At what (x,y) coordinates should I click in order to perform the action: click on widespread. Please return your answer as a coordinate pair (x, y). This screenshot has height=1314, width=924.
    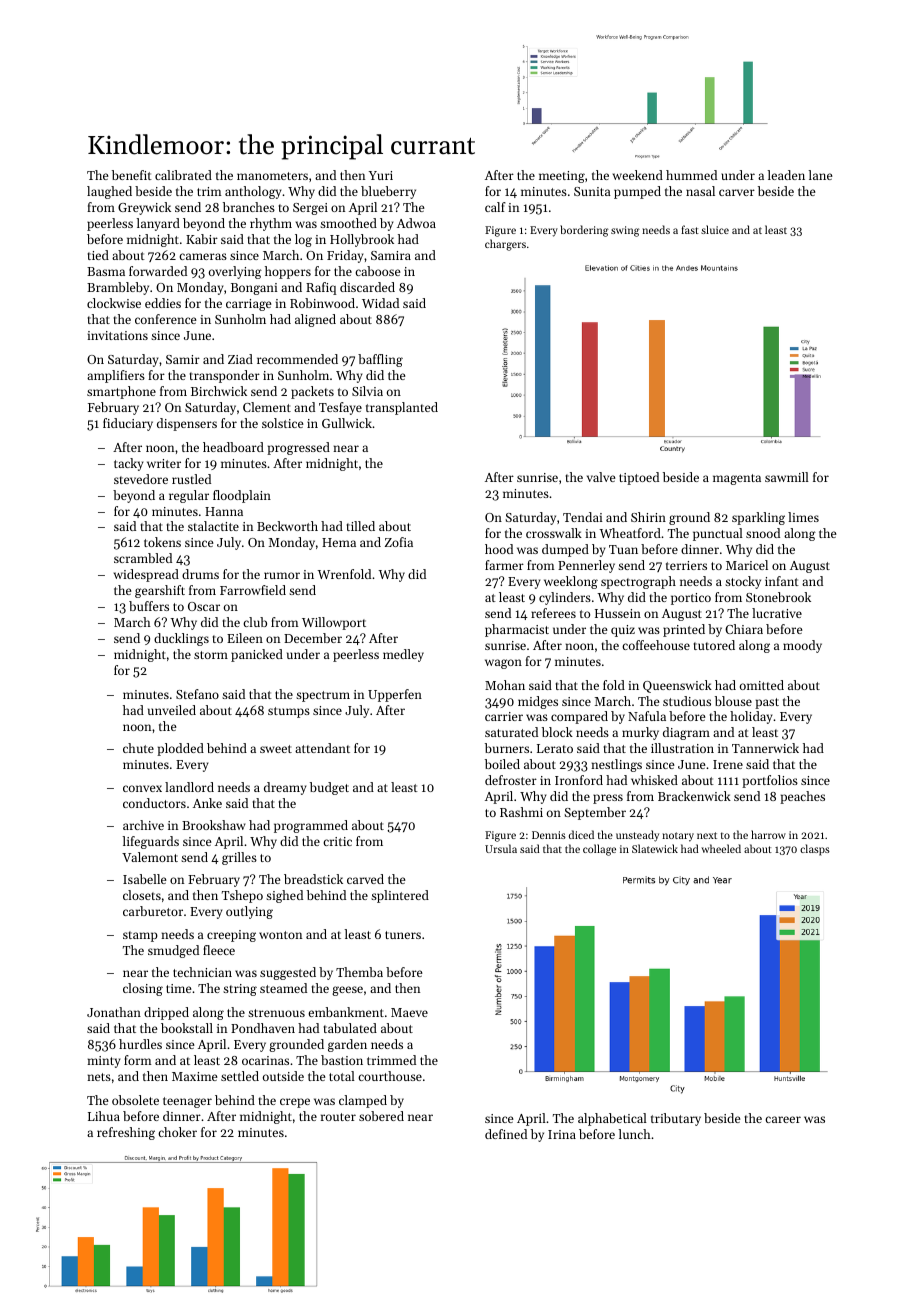
    Looking at the image, I should click on (146, 575).
